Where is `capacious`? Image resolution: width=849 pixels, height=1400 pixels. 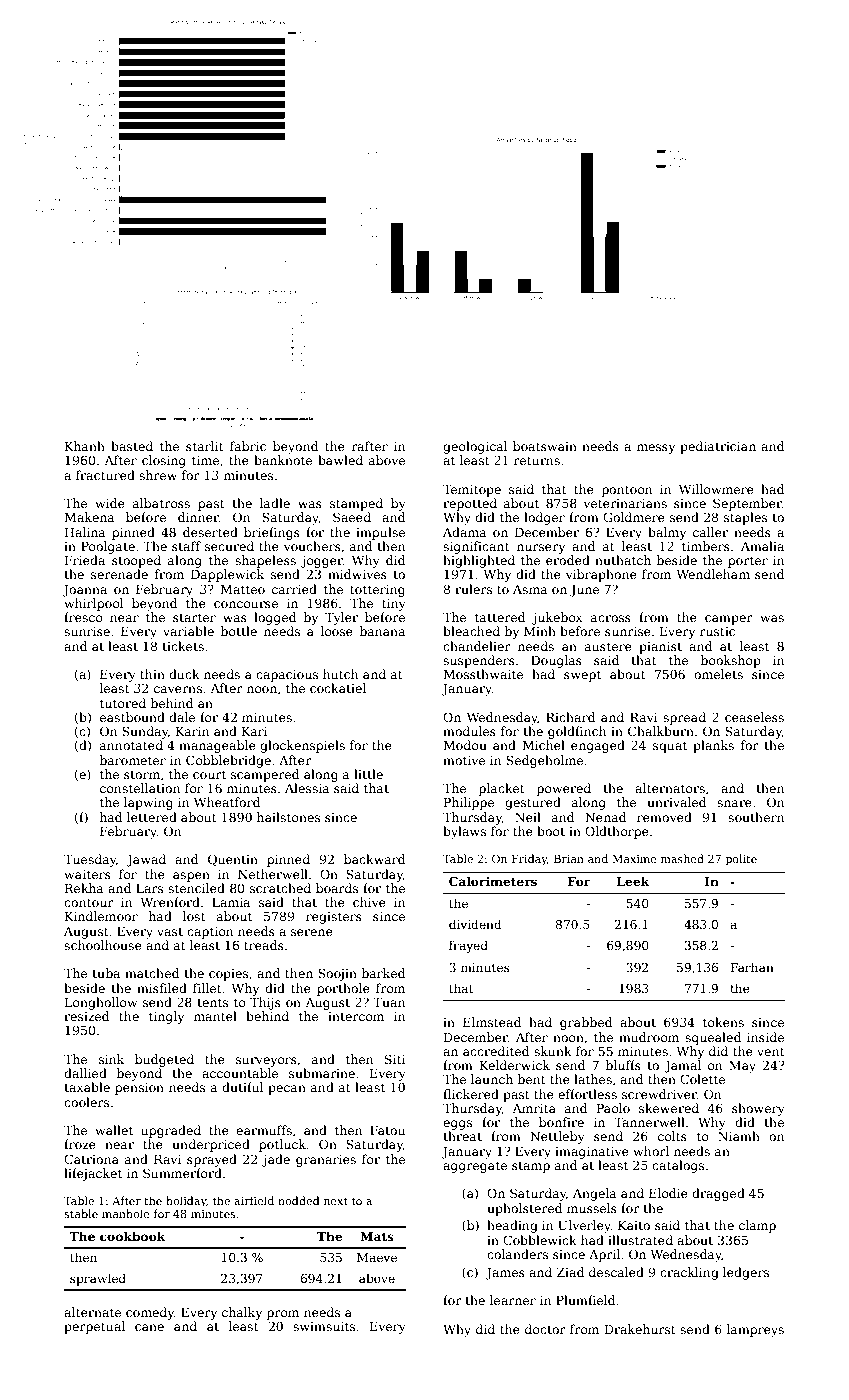
capacious is located at coordinates (287, 676).
